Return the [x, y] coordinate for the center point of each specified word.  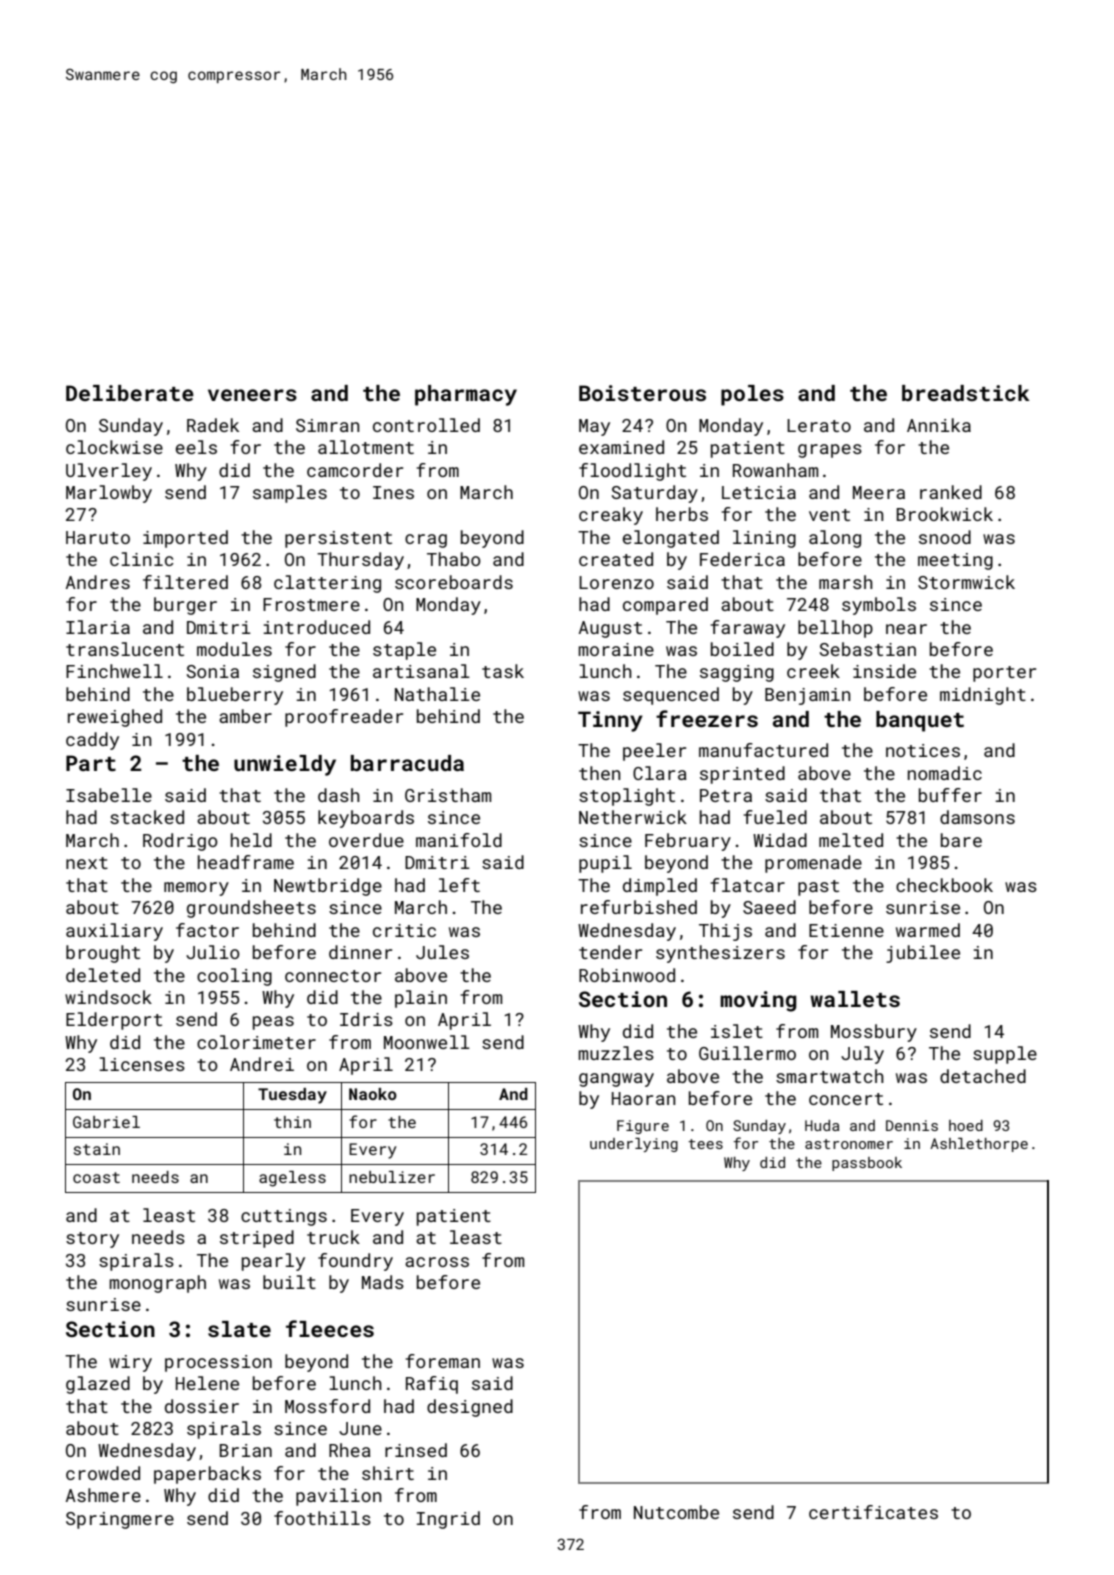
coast [96, 1177]
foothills [322, 1518]
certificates [873, 1512]
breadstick [966, 393]
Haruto [98, 537]
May [594, 427]
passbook [867, 1164]
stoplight [627, 797]
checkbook [944, 885]
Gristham [448, 795]
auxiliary [114, 932]
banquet [920, 721]
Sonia [213, 671]
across [437, 1262]
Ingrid [448, 1520]
